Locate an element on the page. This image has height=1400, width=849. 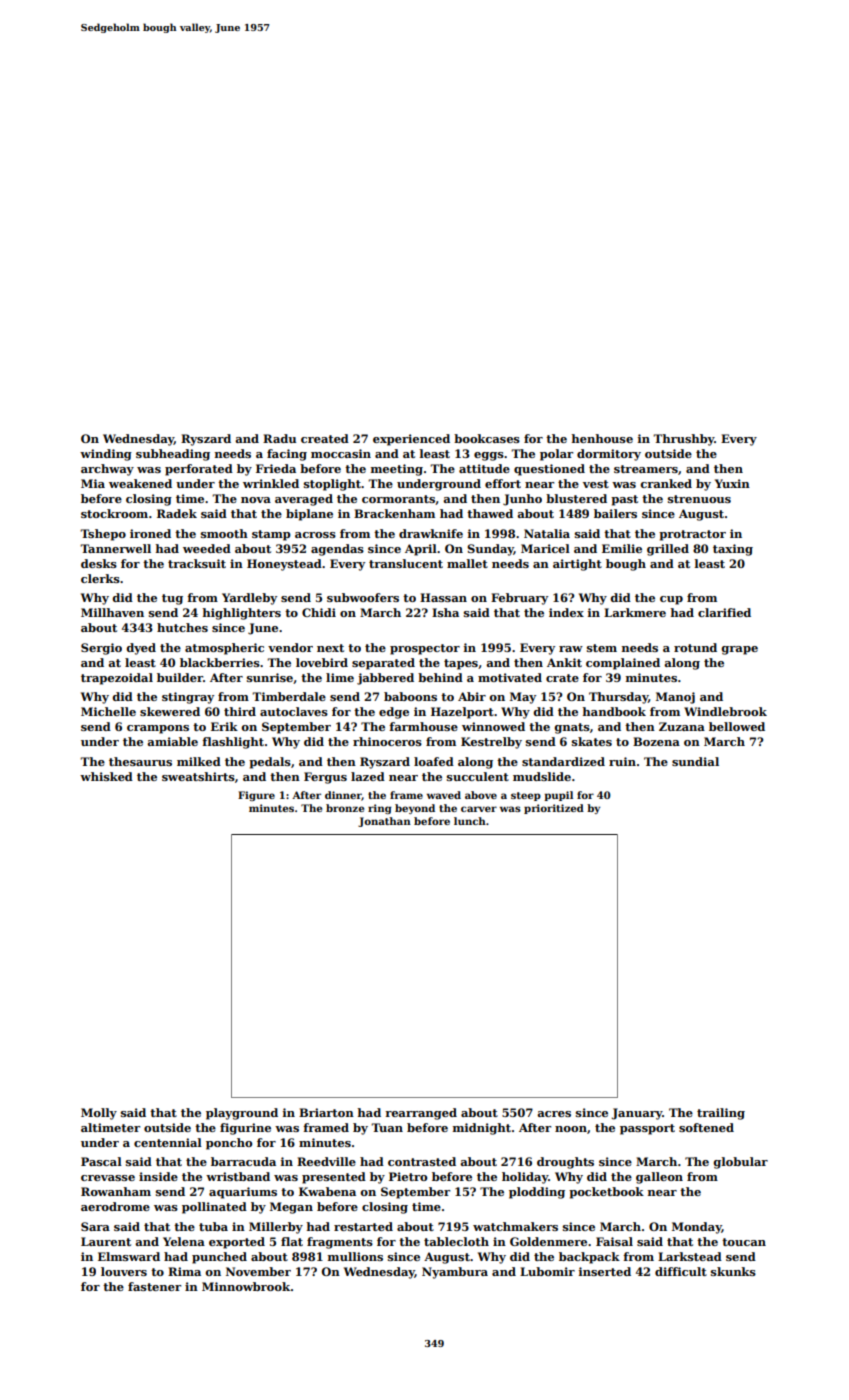
Millerby is located at coordinates (276, 1228).
